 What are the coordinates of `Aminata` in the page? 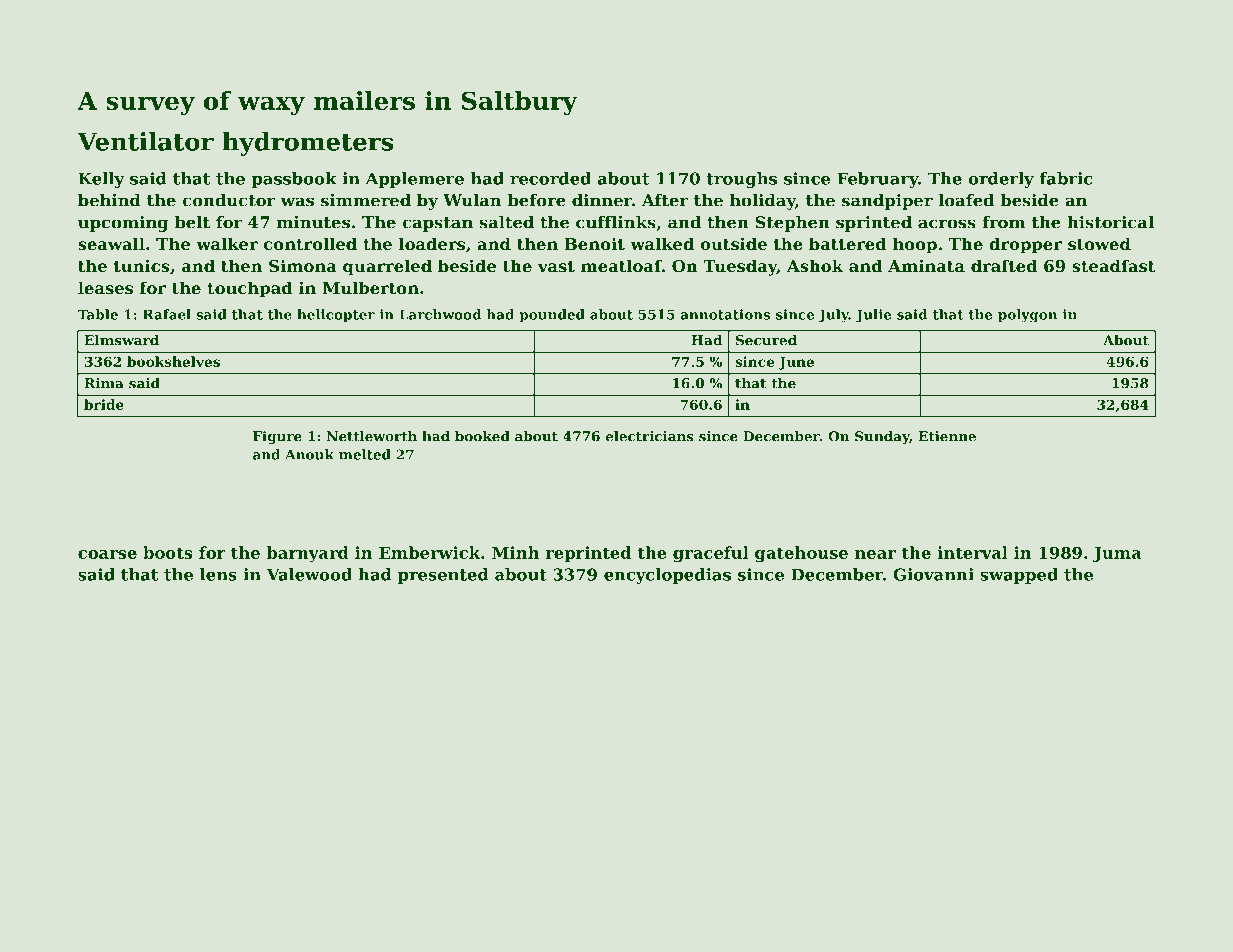 It's located at (926, 265).
